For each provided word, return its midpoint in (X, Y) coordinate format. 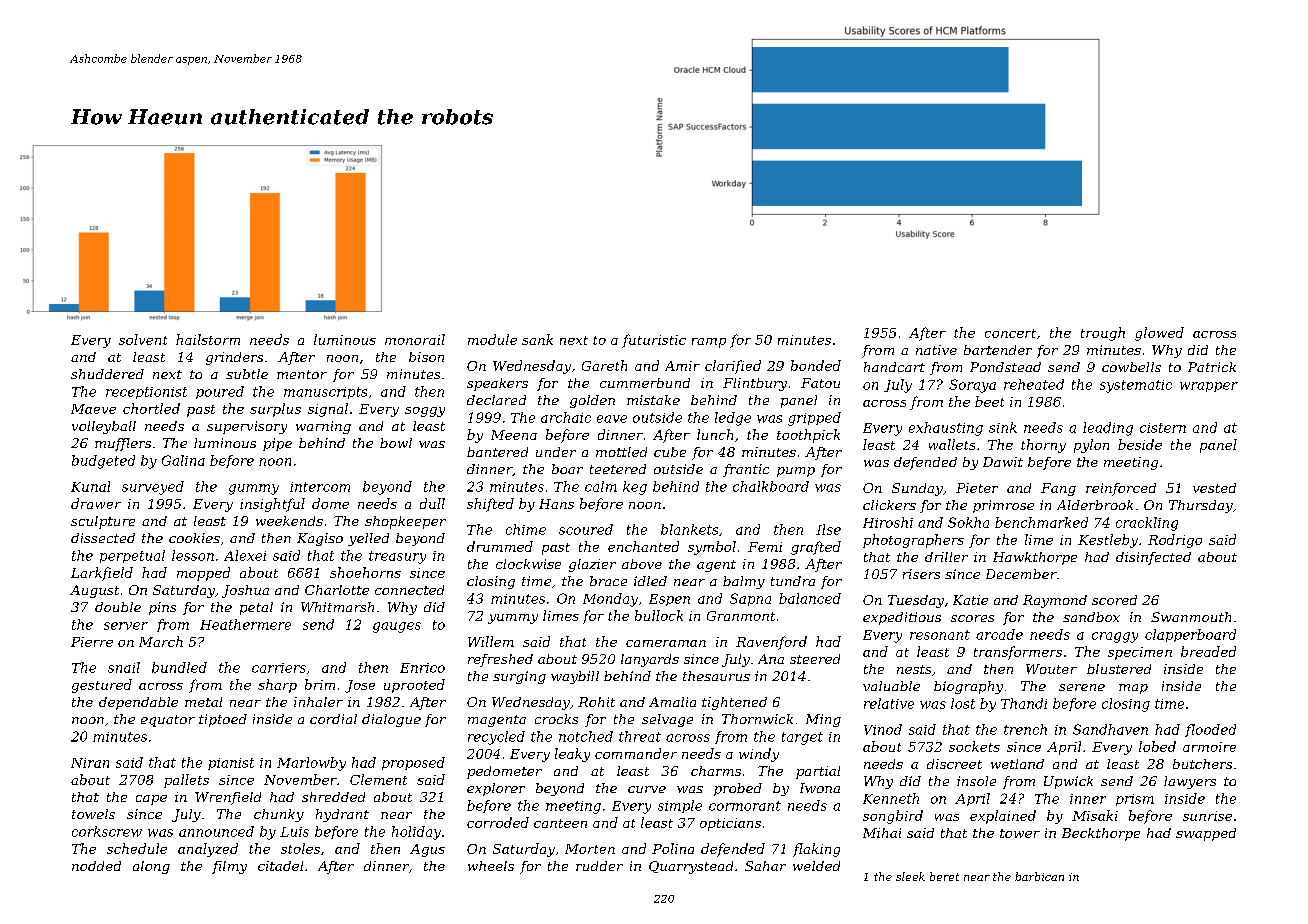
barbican (1039, 876)
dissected (103, 538)
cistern (1163, 428)
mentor (302, 374)
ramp (709, 343)
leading (1108, 429)
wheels (491, 866)
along (151, 867)
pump (796, 472)
